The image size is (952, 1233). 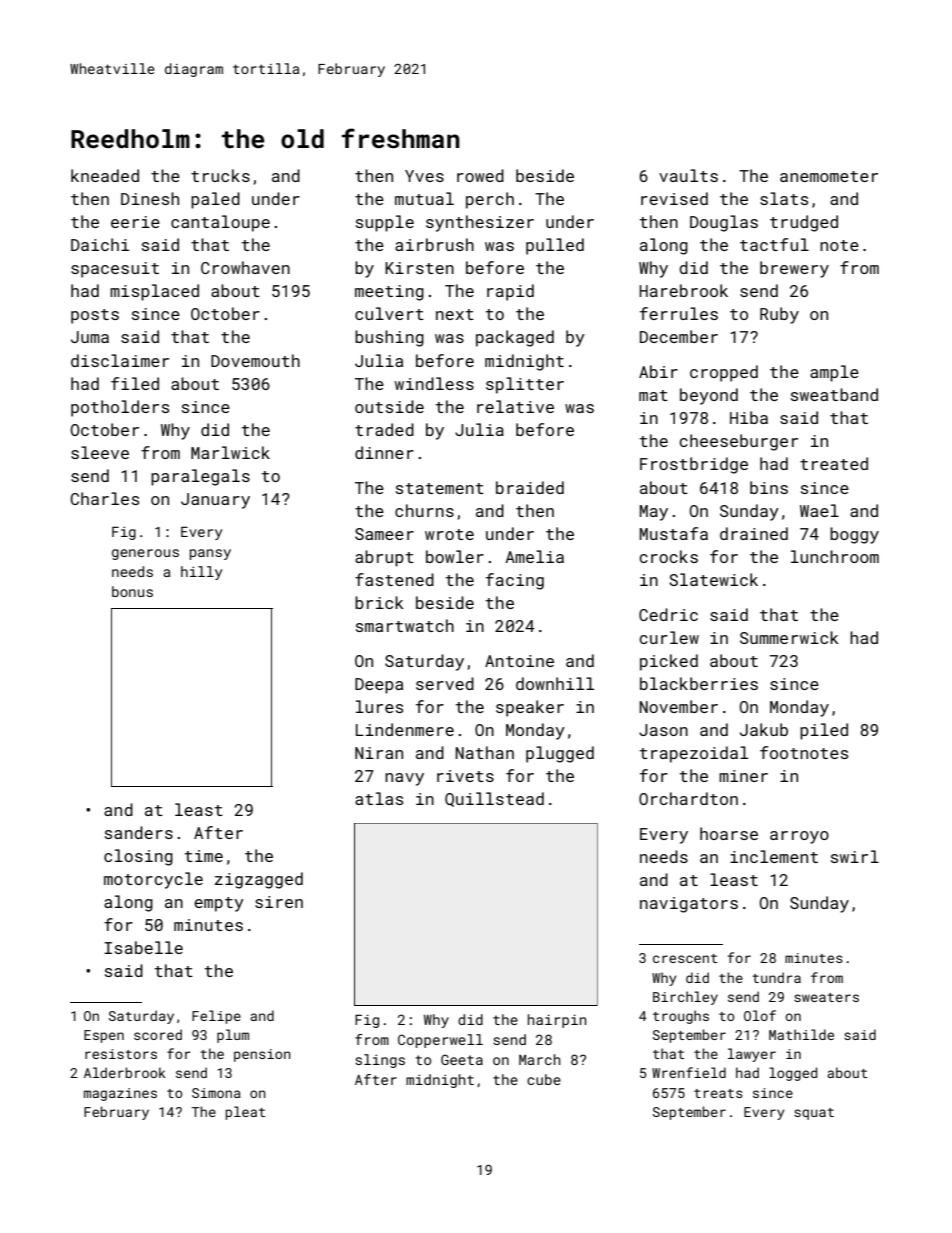 What do you see at coordinates (132, 591) in the screenshot?
I see `bonus` at bounding box center [132, 591].
